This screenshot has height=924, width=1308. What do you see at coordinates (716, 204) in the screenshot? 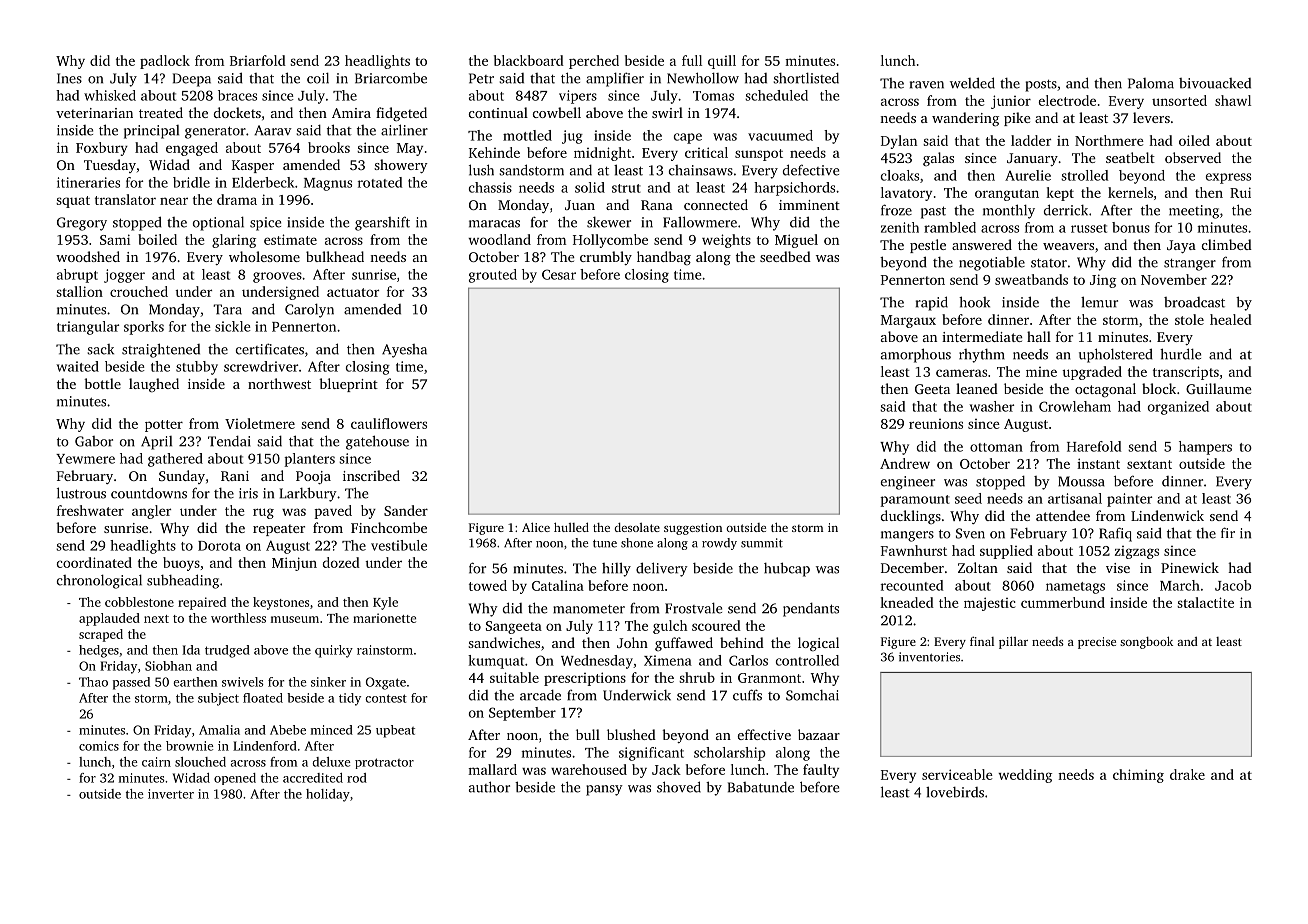
I see `connected` at bounding box center [716, 204].
